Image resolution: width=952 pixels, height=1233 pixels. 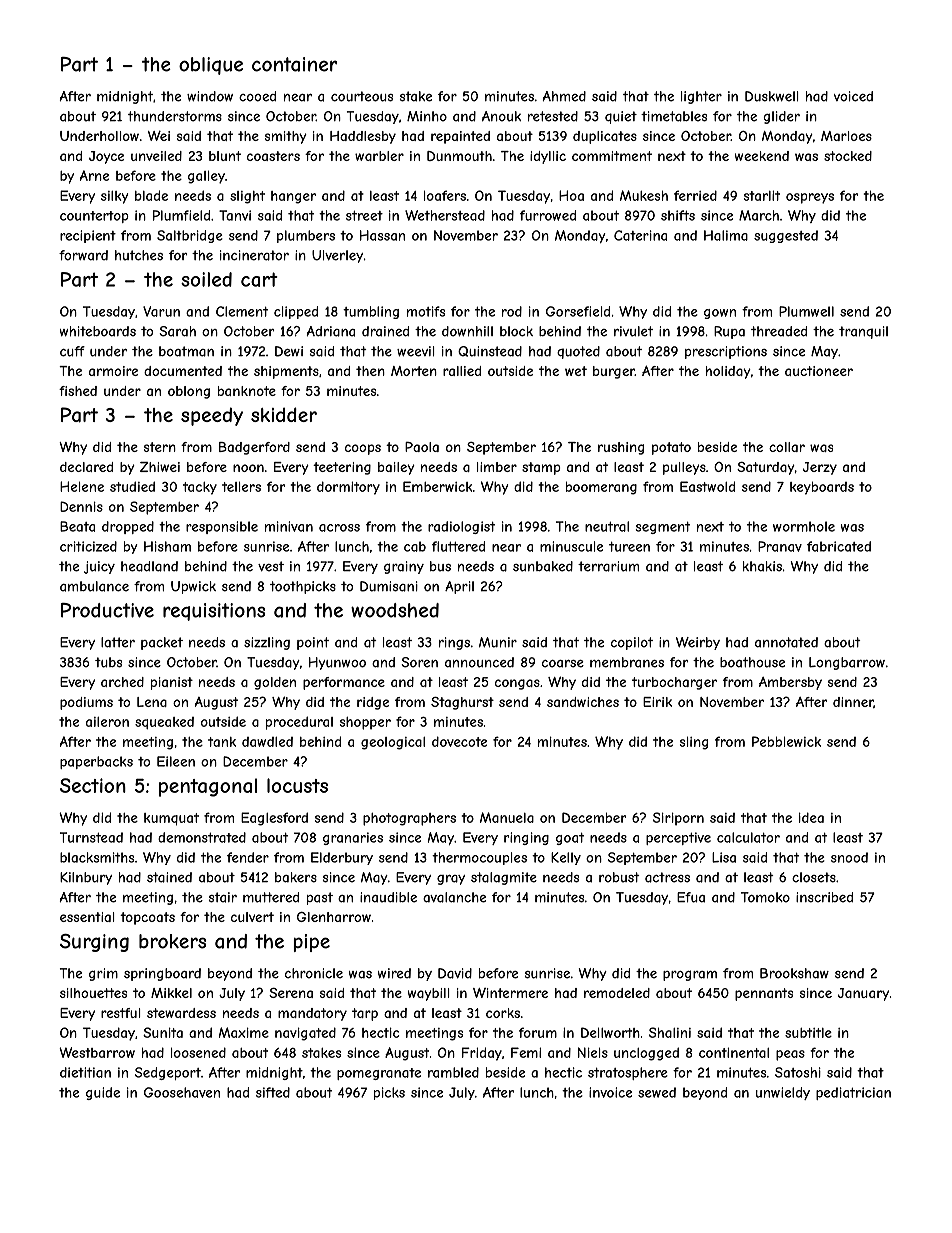 What do you see at coordinates (724, 857) in the document?
I see `Lisa` at bounding box center [724, 857].
